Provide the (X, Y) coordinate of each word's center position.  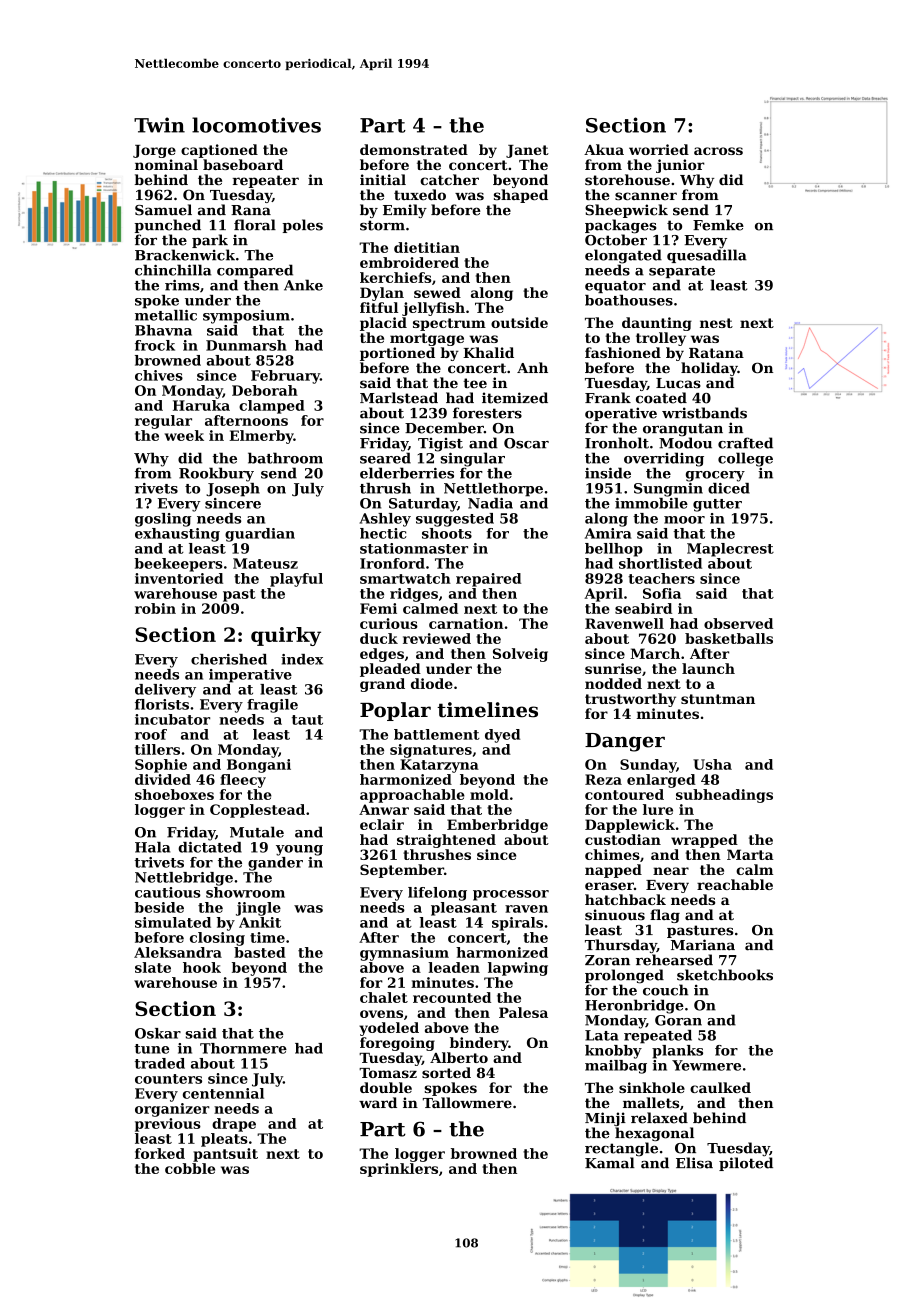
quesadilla (707, 256)
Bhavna (163, 330)
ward (378, 1102)
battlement (437, 734)
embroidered (409, 262)
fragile (272, 706)
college (745, 459)
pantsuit (225, 1155)
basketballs (729, 638)
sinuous (615, 914)
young (299, 850)
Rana (251, 210)
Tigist (440, 445)
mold (489, 794)
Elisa (694, 1163)
